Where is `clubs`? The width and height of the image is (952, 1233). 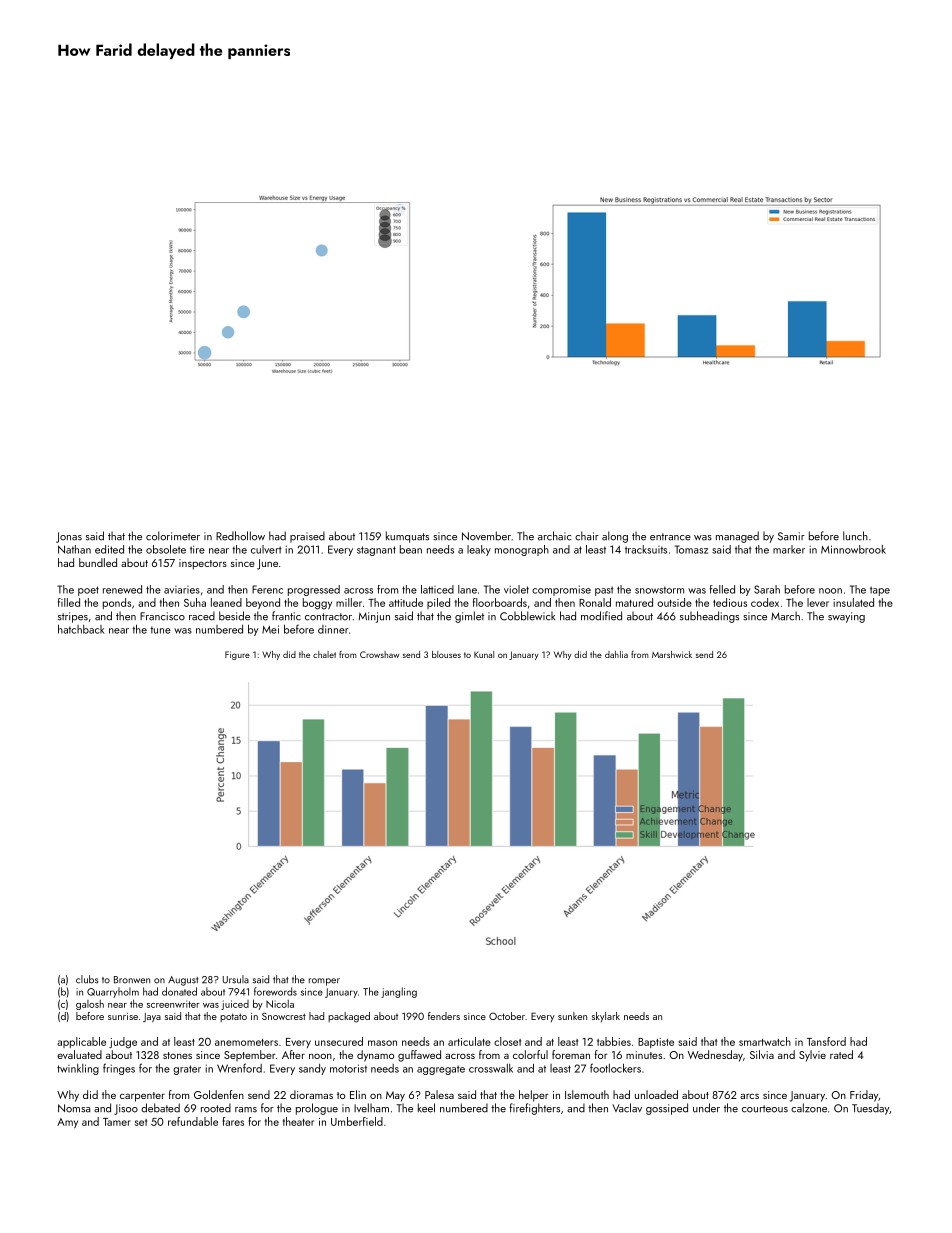 clubs is located at coordinates (87, 979).
